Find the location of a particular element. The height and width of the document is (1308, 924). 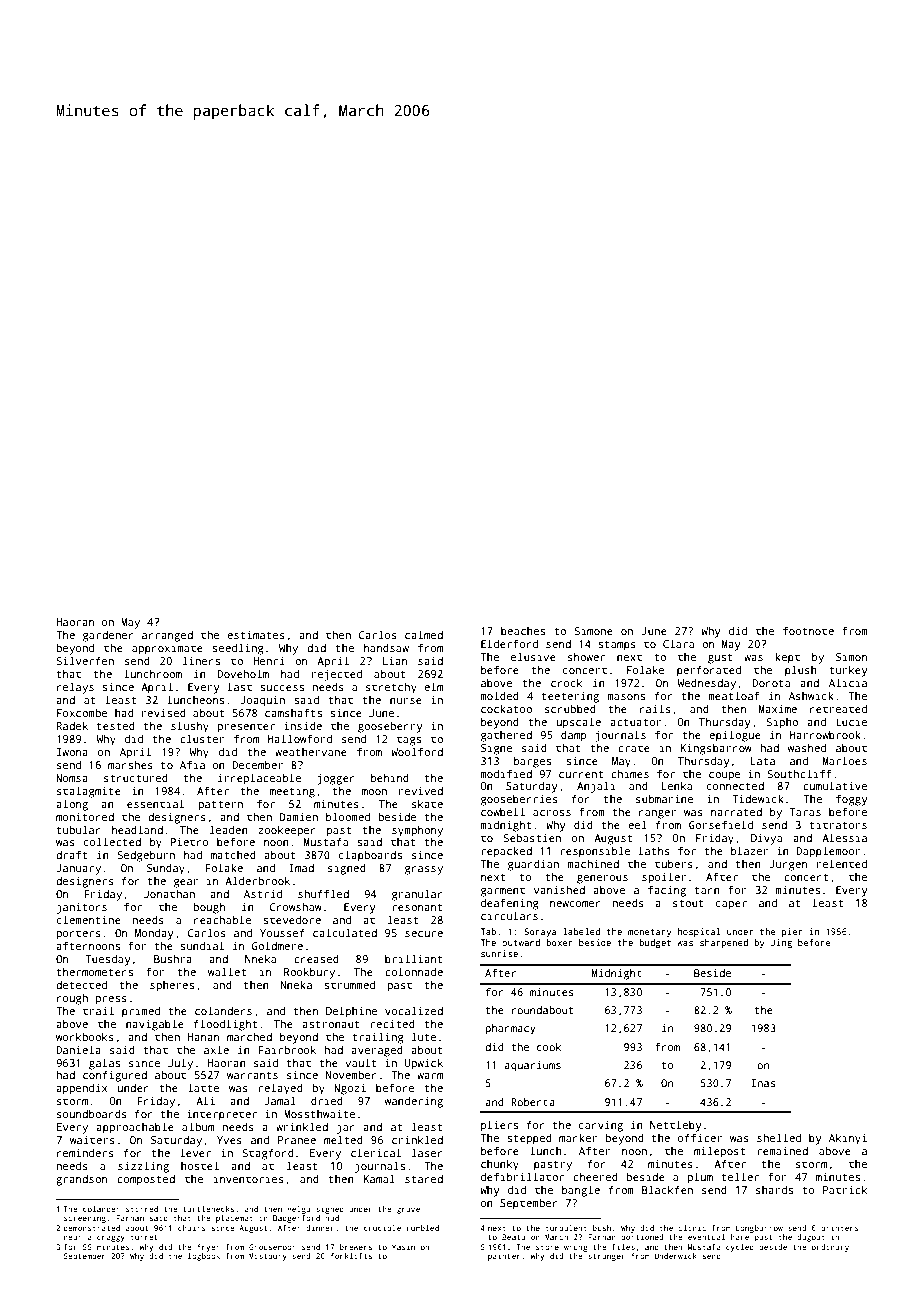

thermometers is located at coordinates (95, 971).
